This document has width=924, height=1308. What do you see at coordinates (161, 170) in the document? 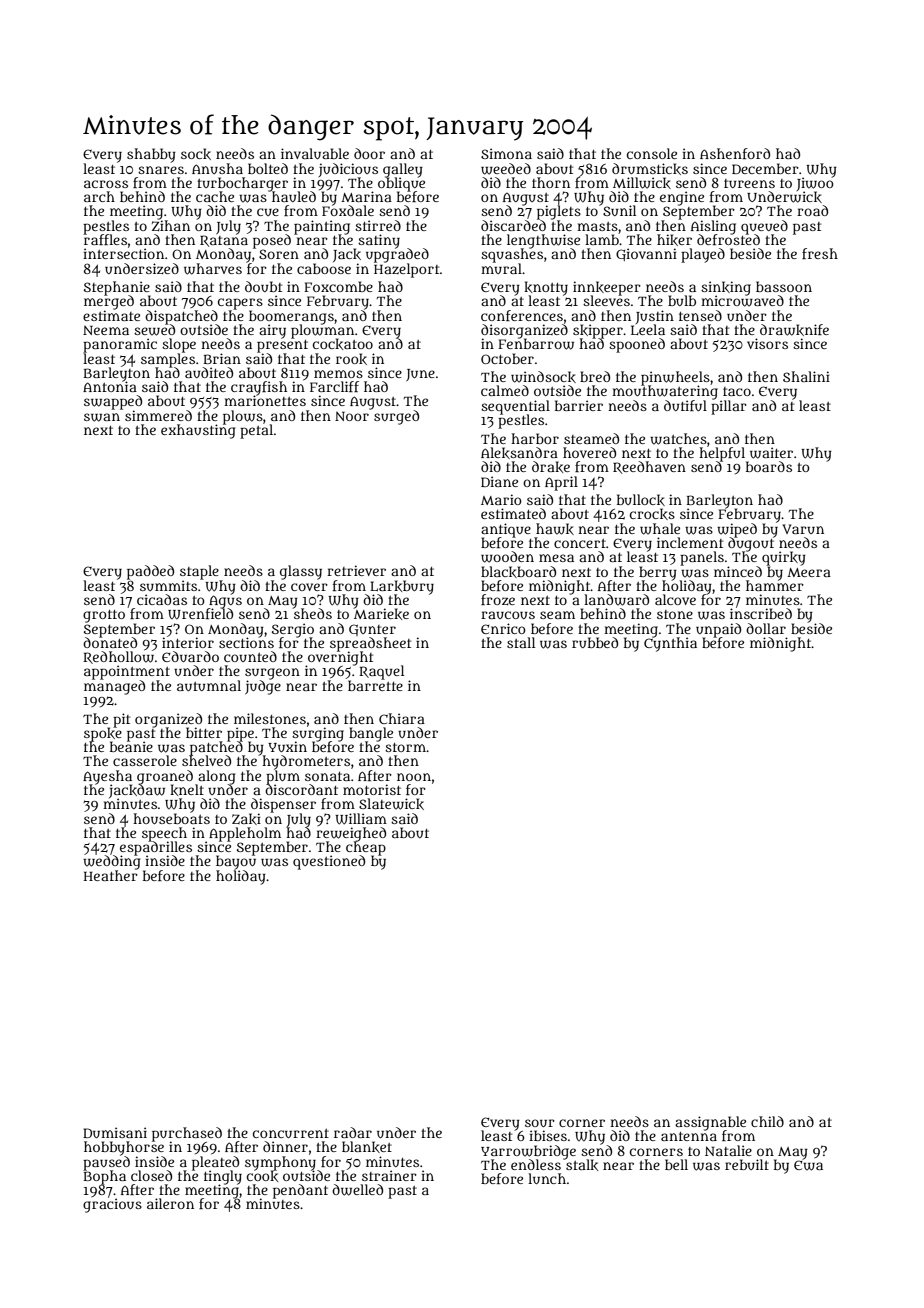
I see `snares` at bounding box center [161, 170].
